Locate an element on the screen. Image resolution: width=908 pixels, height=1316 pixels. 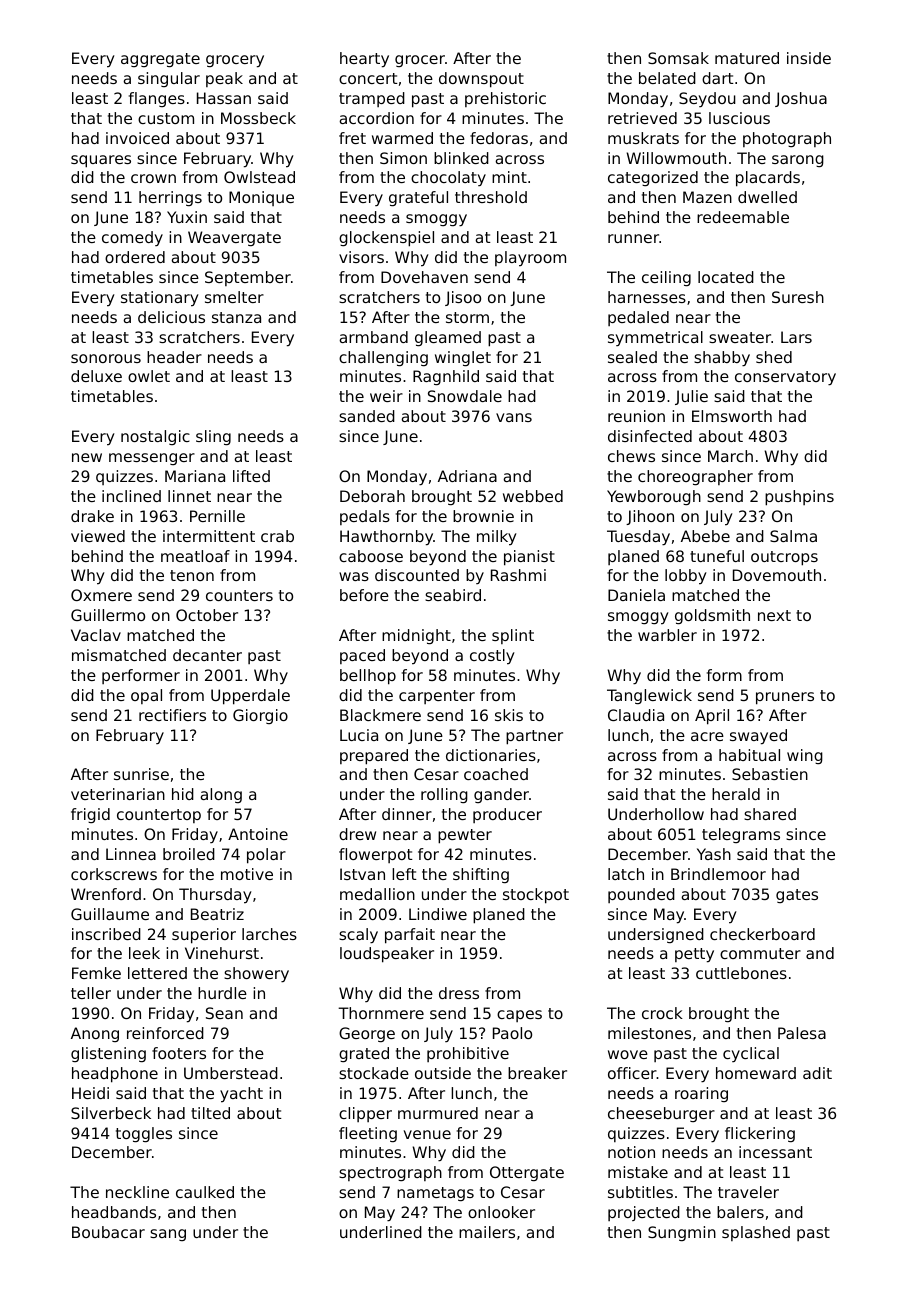
Monique is located at coordinates (261, 198).
